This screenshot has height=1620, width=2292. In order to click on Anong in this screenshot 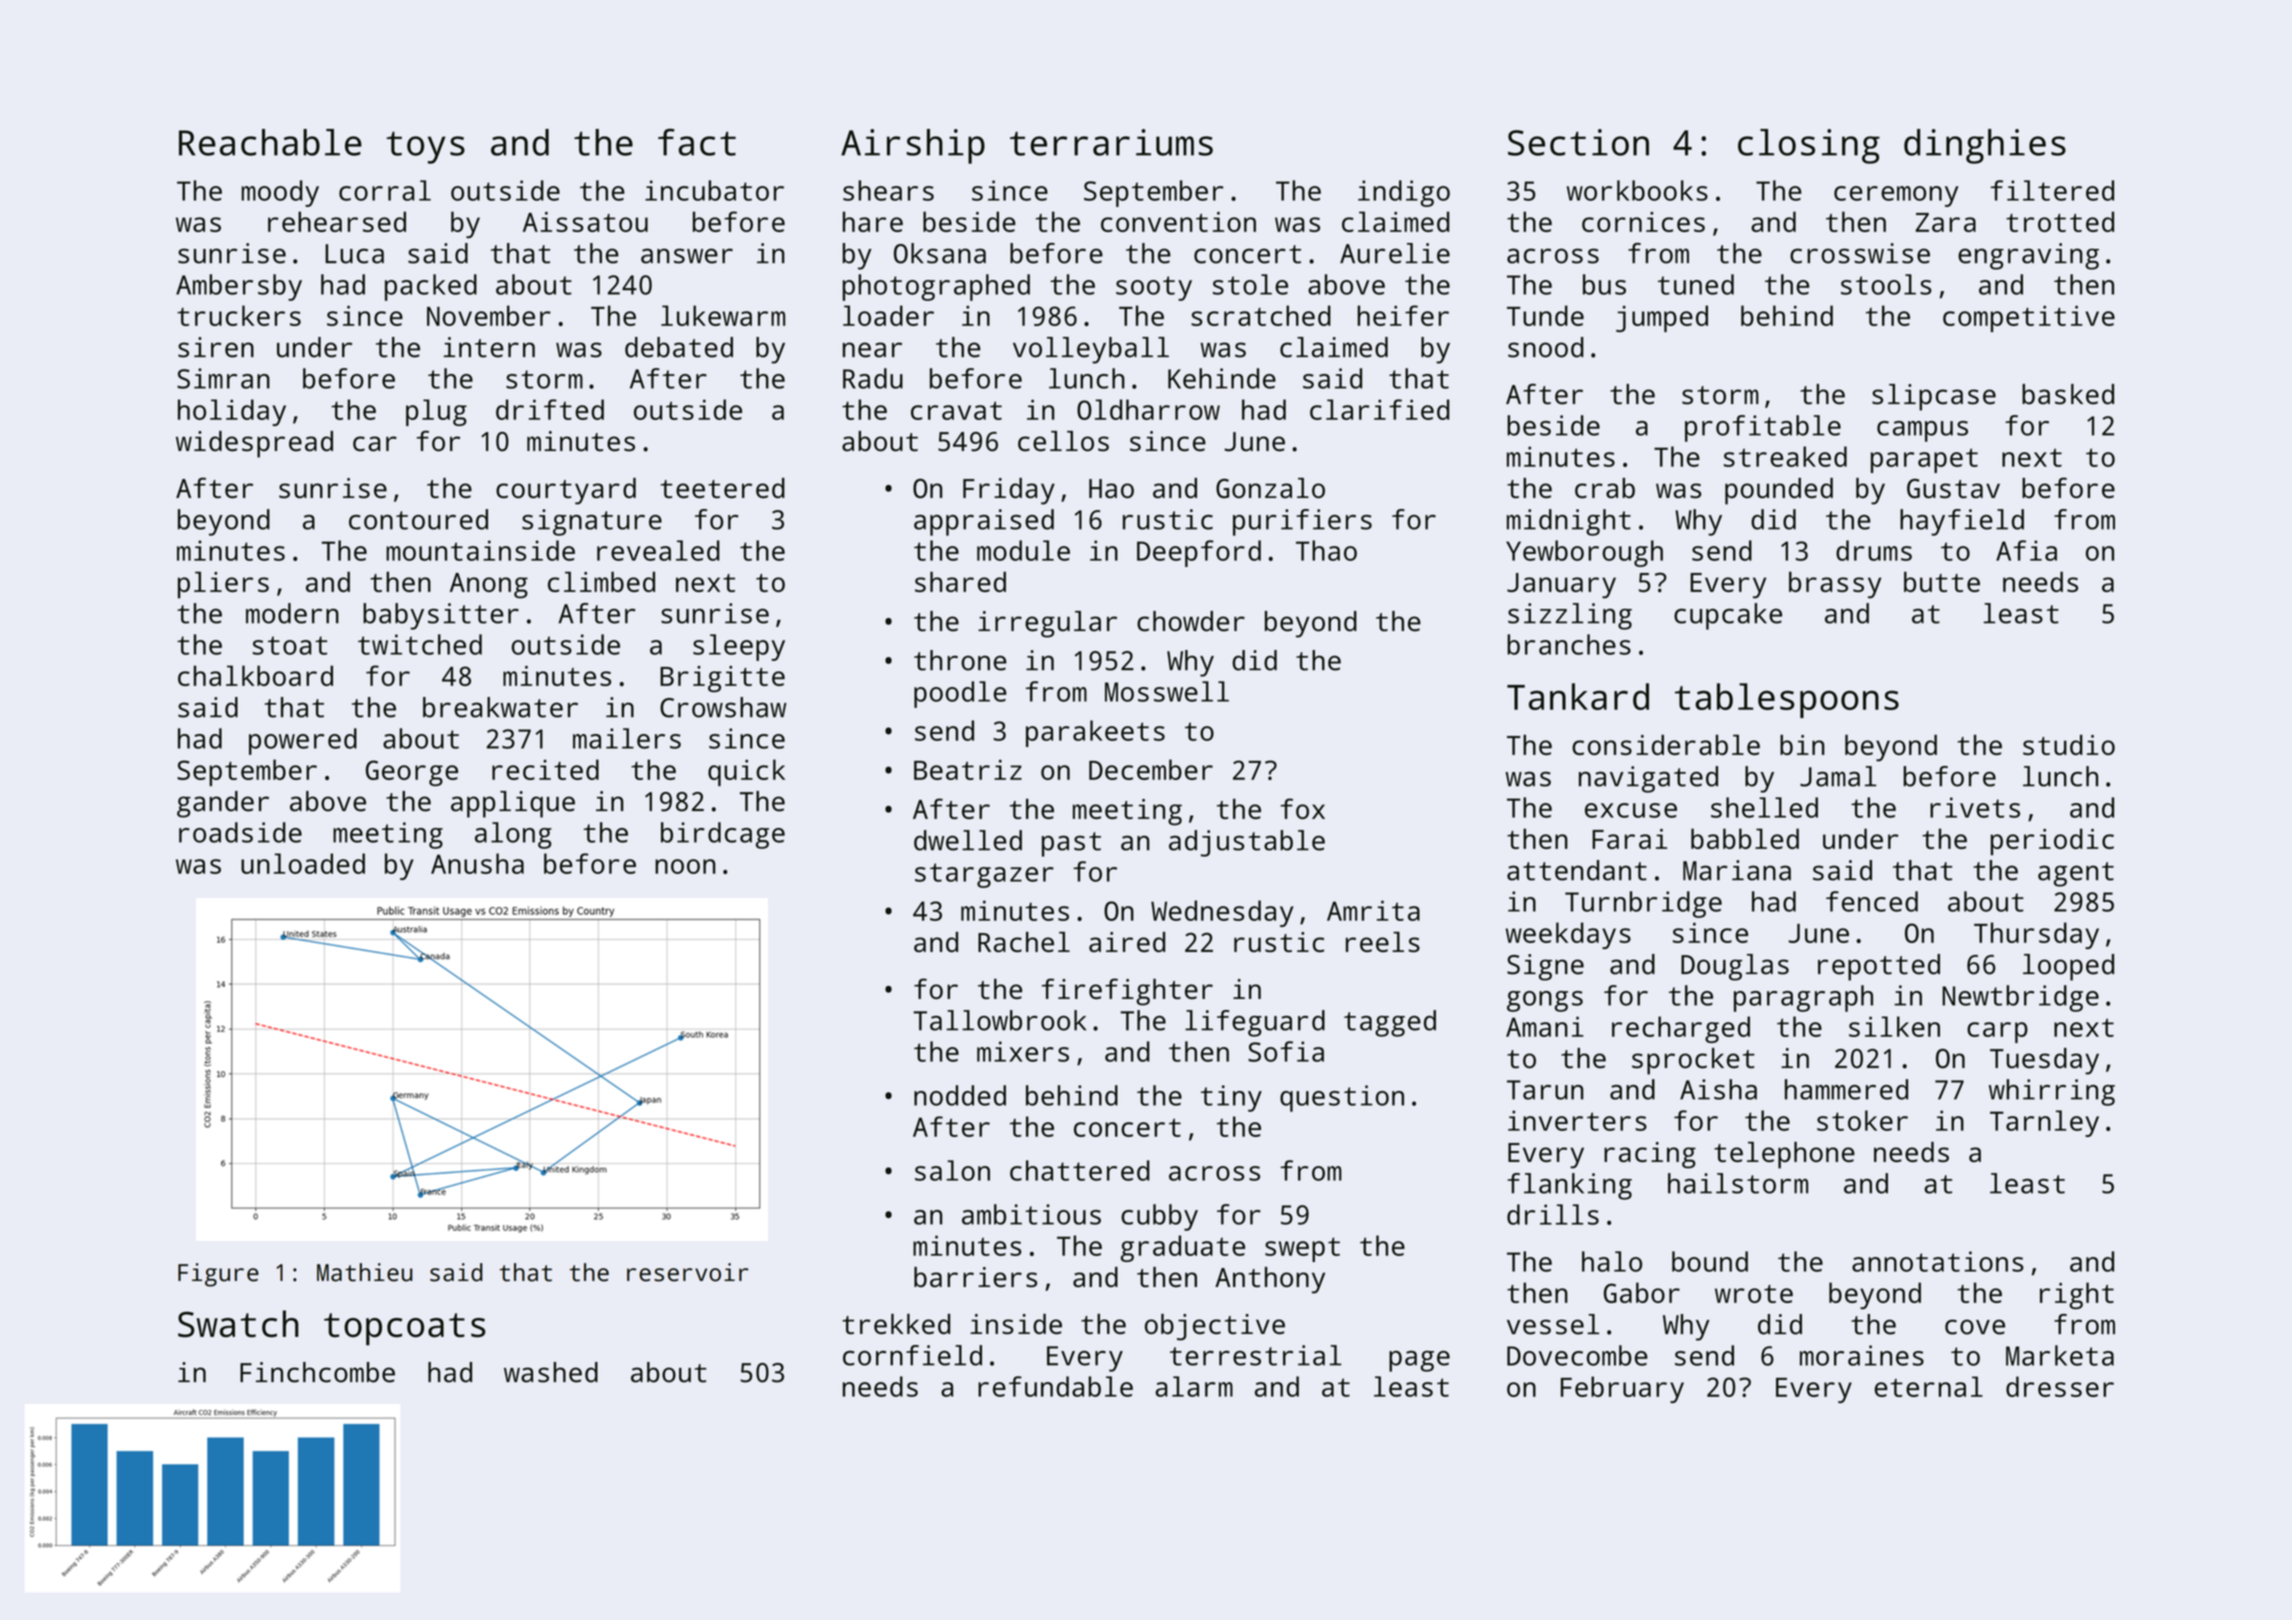, I will do `click(489, 586)`.
